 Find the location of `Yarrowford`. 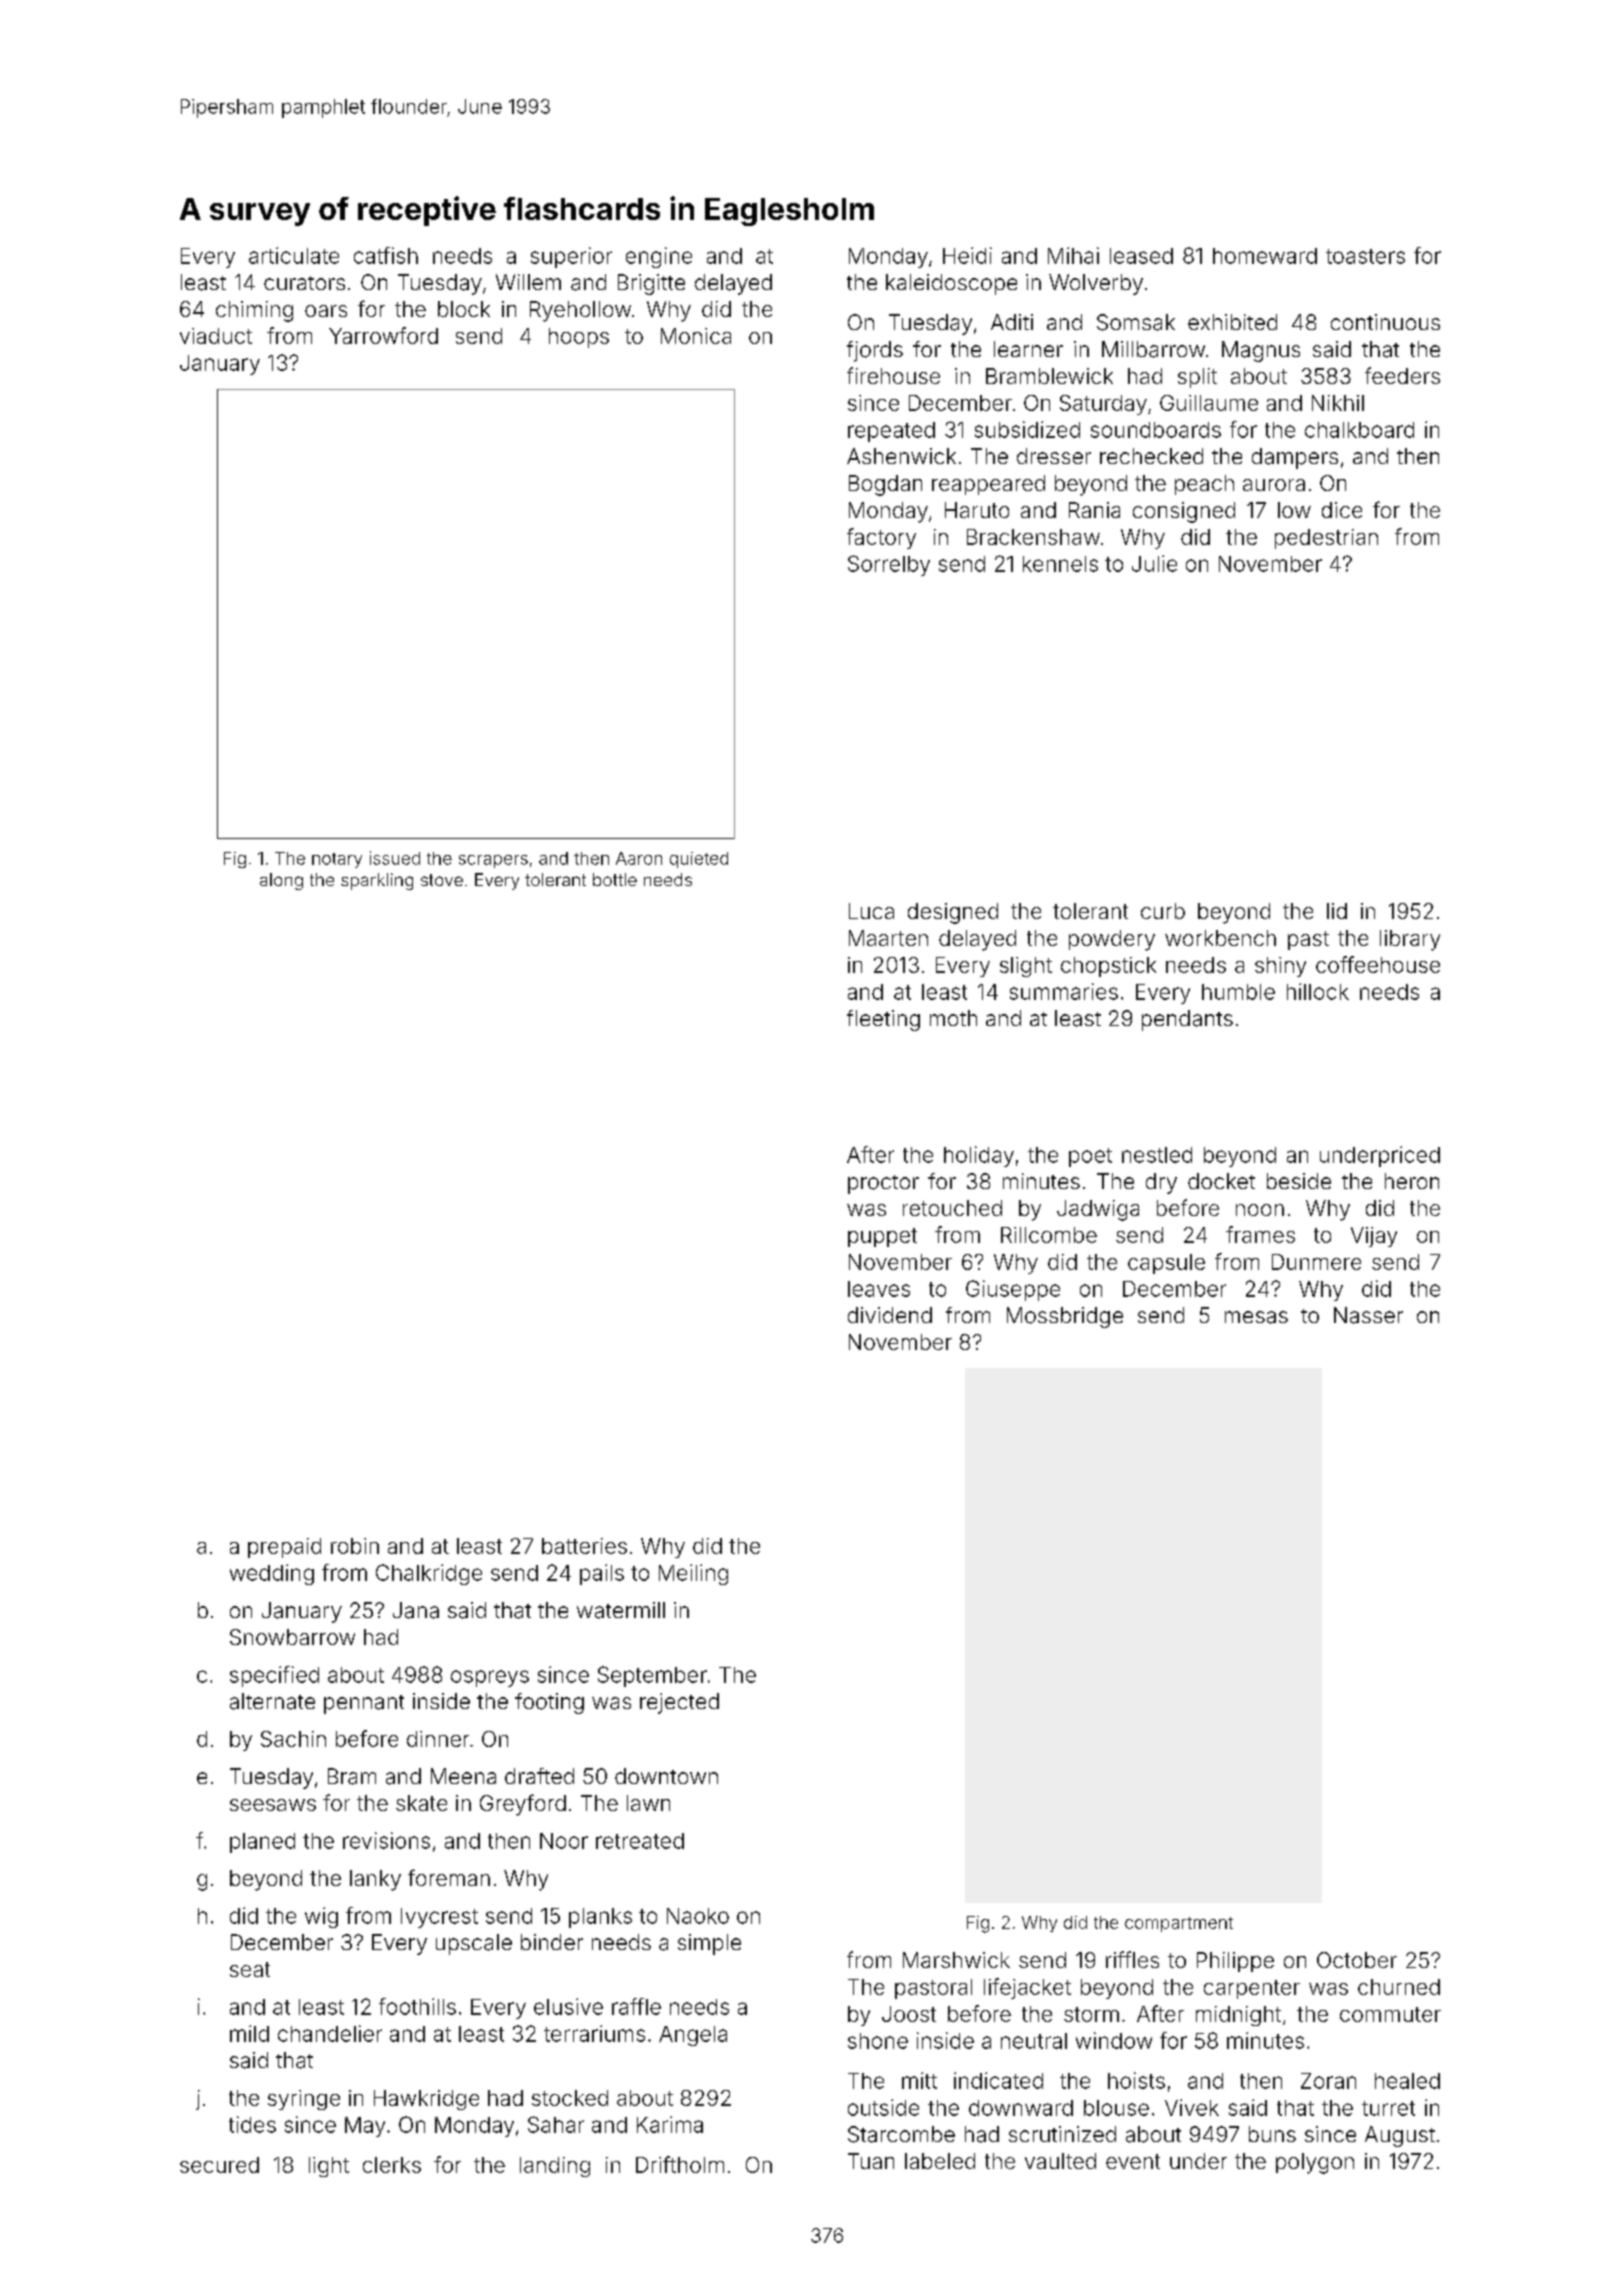

Yarrowford is located at coordinates (383, 335).
